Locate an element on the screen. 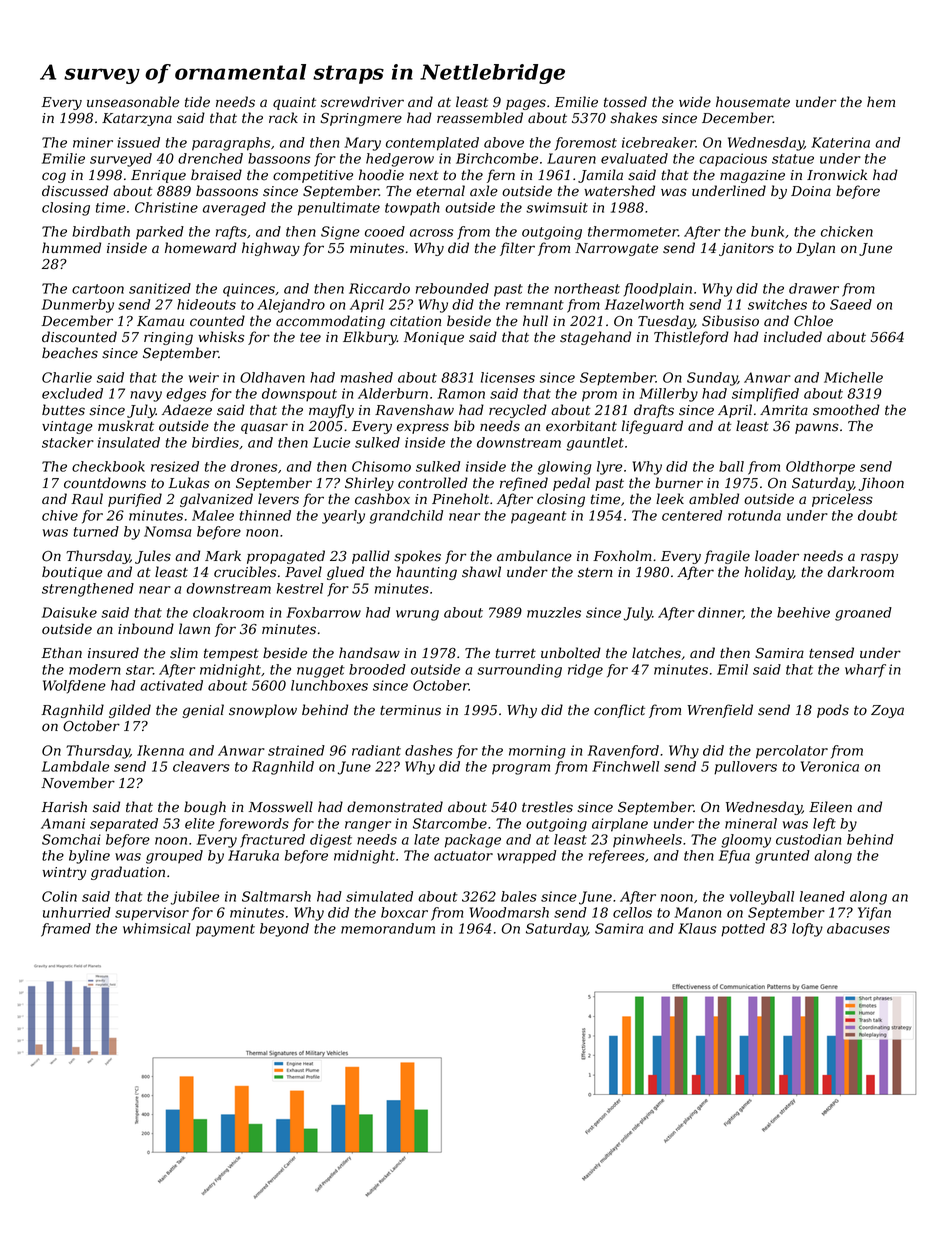 Image resolution: width=952 pixels, height=1233 pixels. Saeed is located at coordinates (851, 304).
